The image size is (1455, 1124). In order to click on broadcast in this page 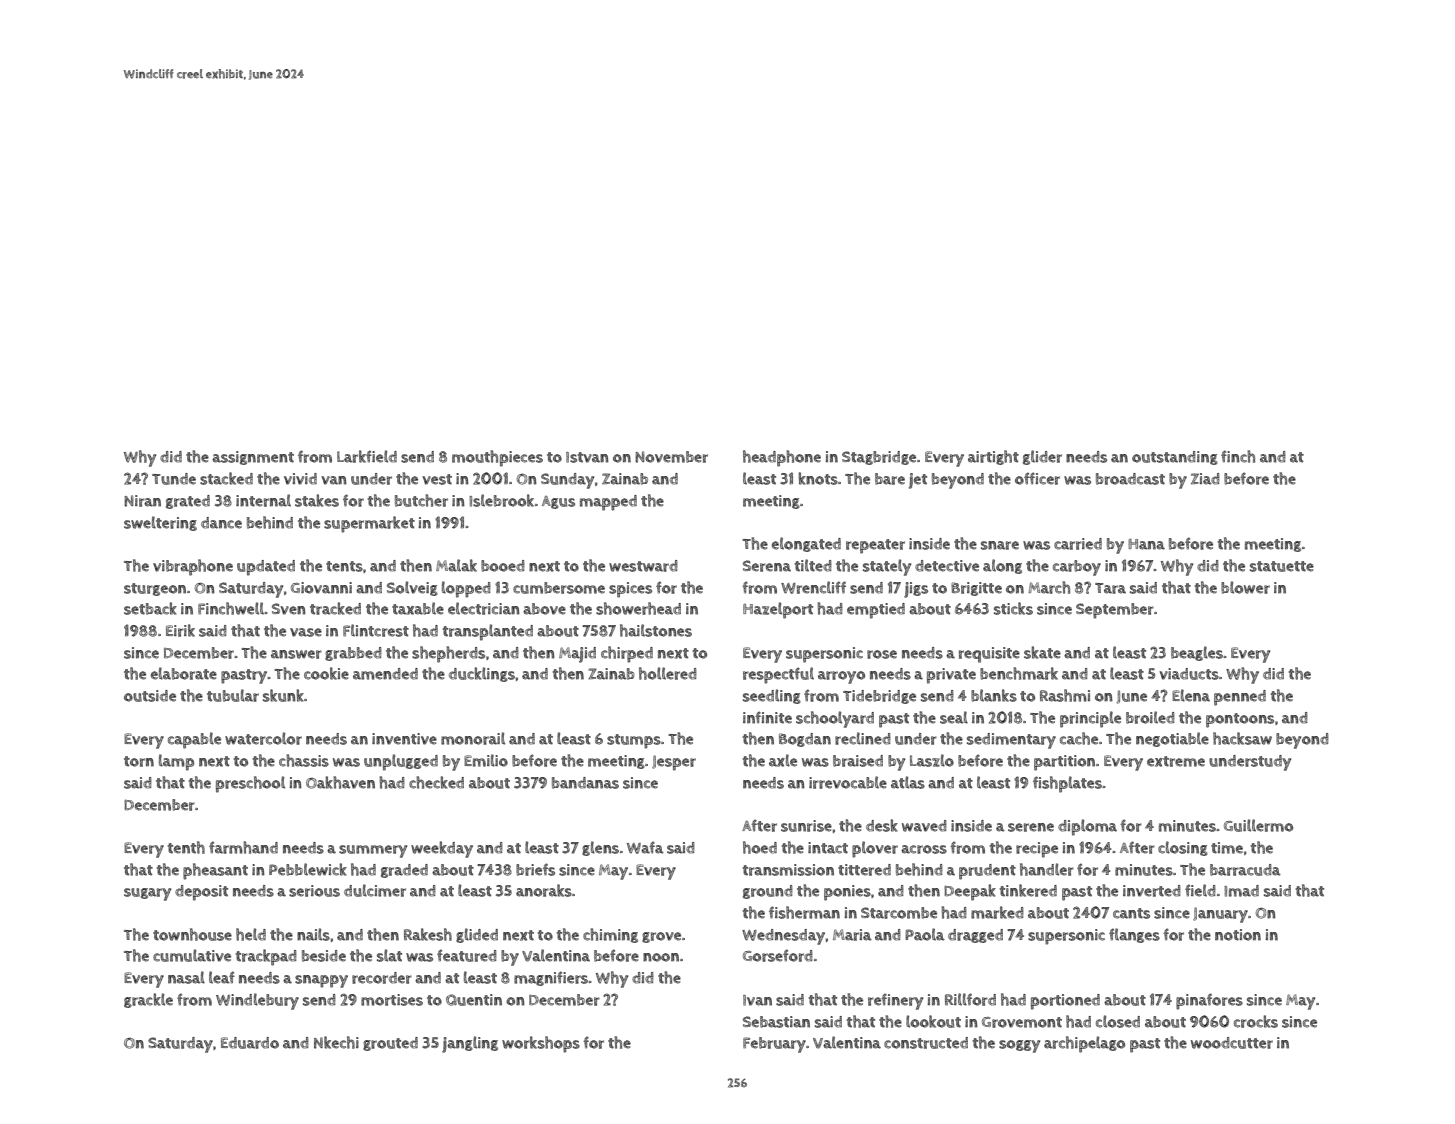, I will do `click(1130, 479)`.
